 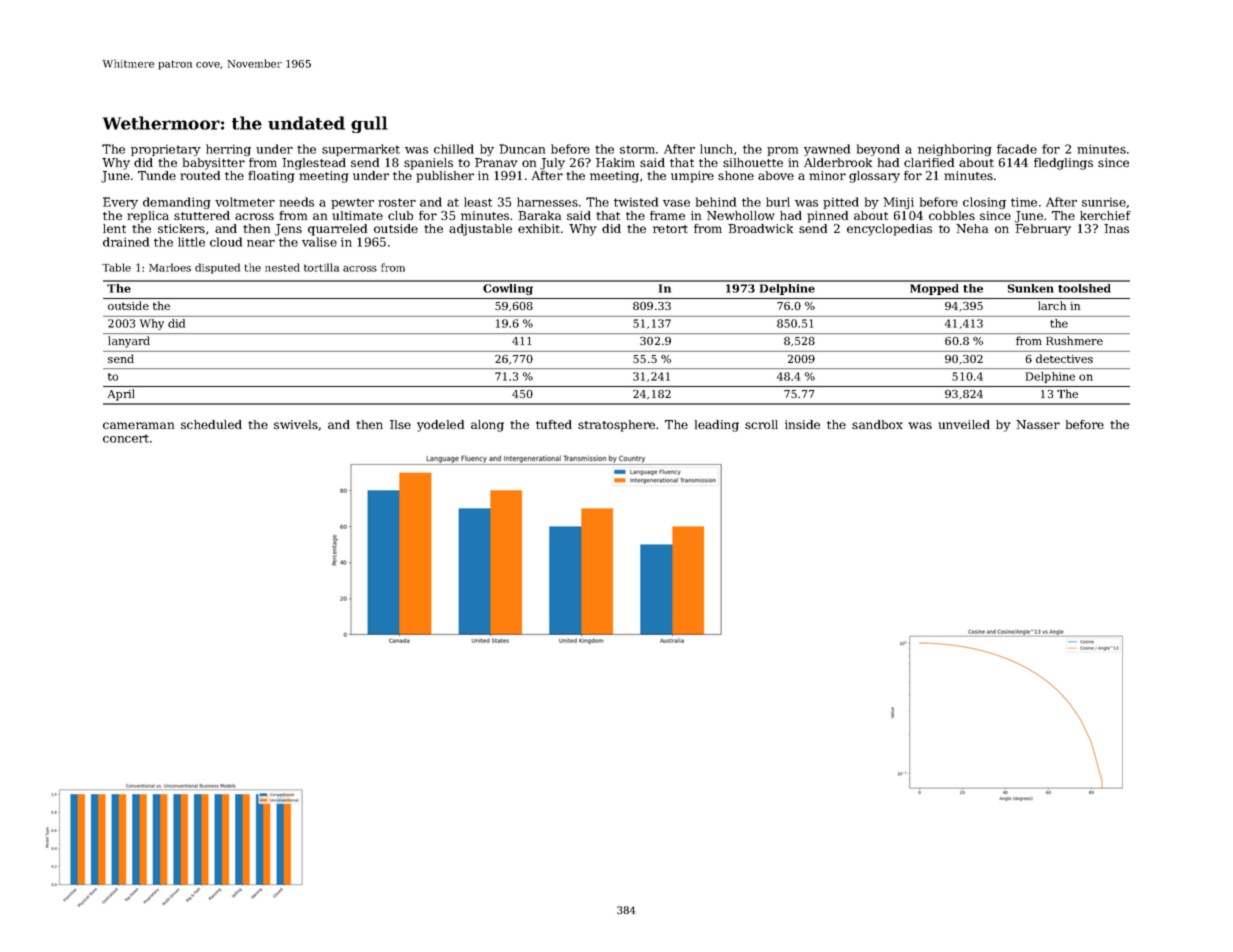 I want to click on beyond, so click(x=878, y=150).
